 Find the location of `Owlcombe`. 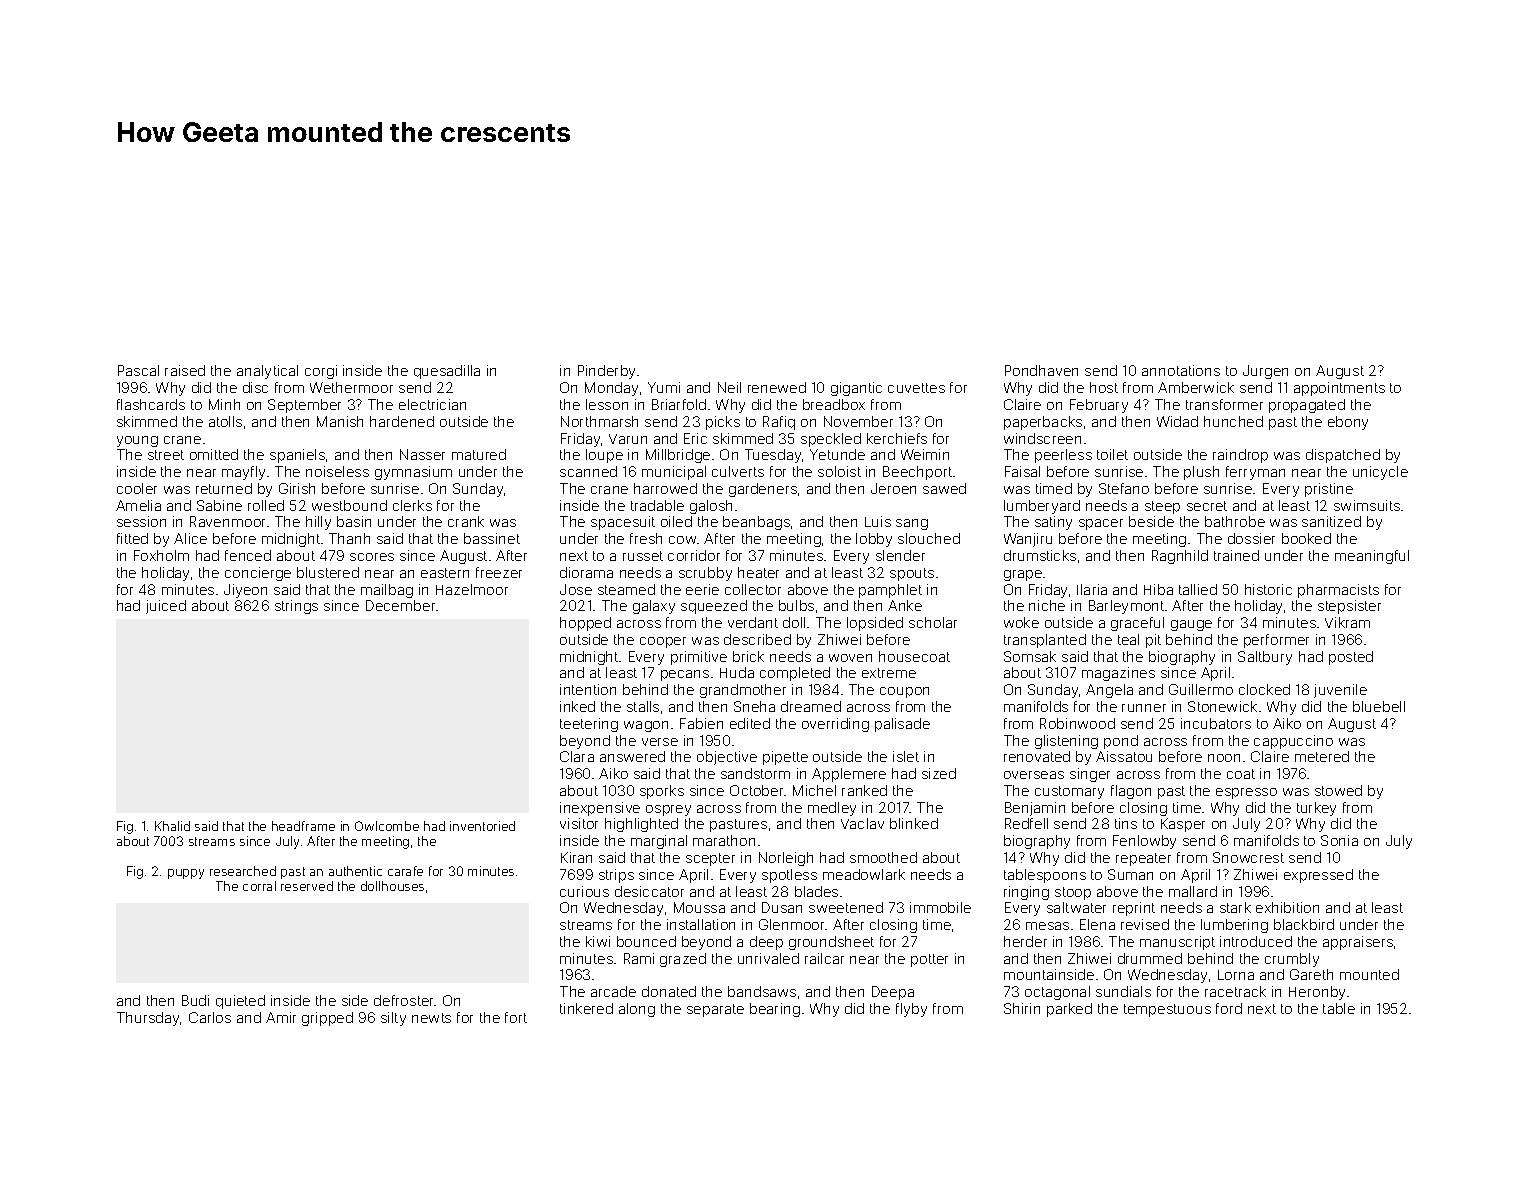

Owlcombe is located at coordinates (387, 826).
